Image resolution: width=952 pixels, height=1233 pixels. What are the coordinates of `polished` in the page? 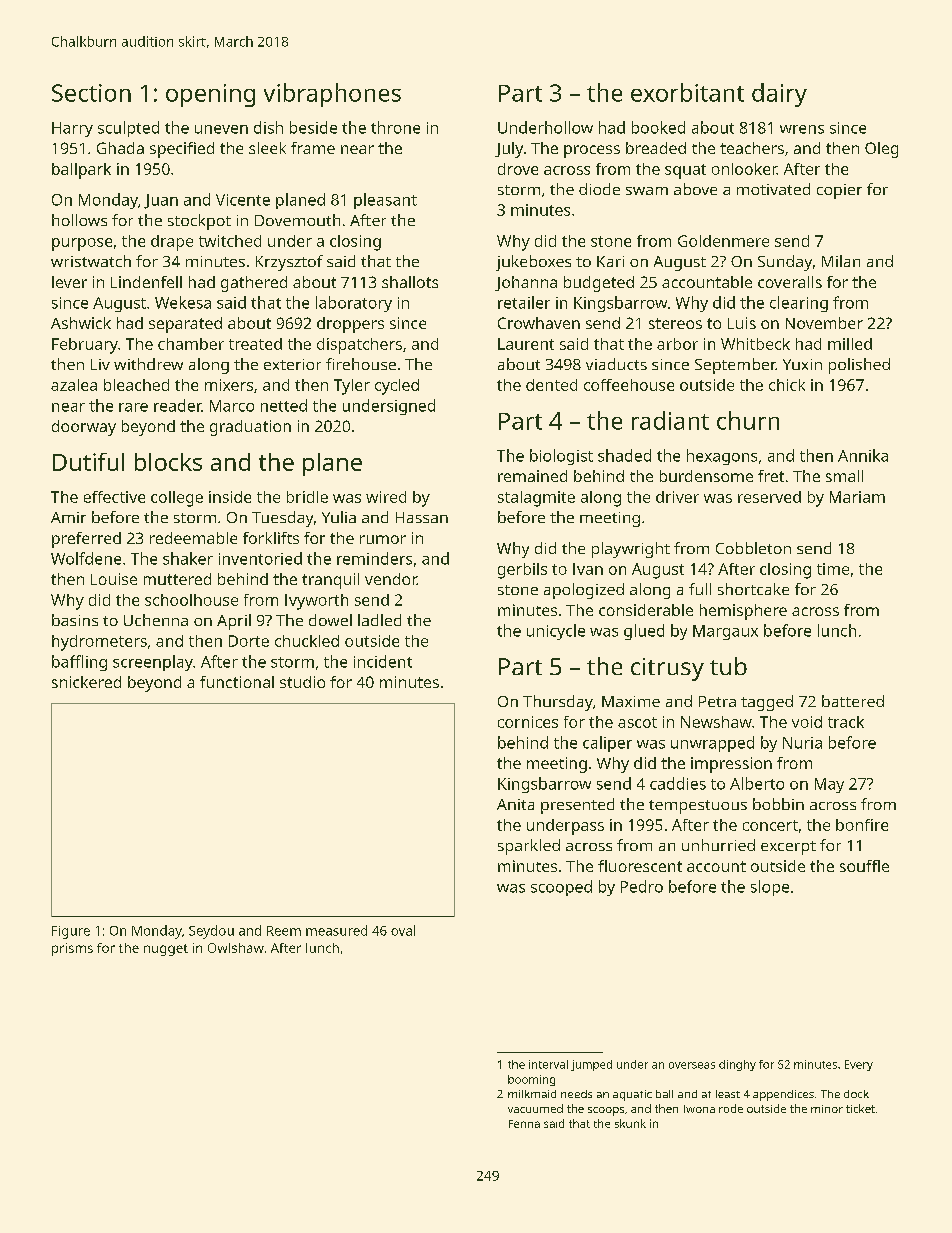 It's located at (859, 366).
